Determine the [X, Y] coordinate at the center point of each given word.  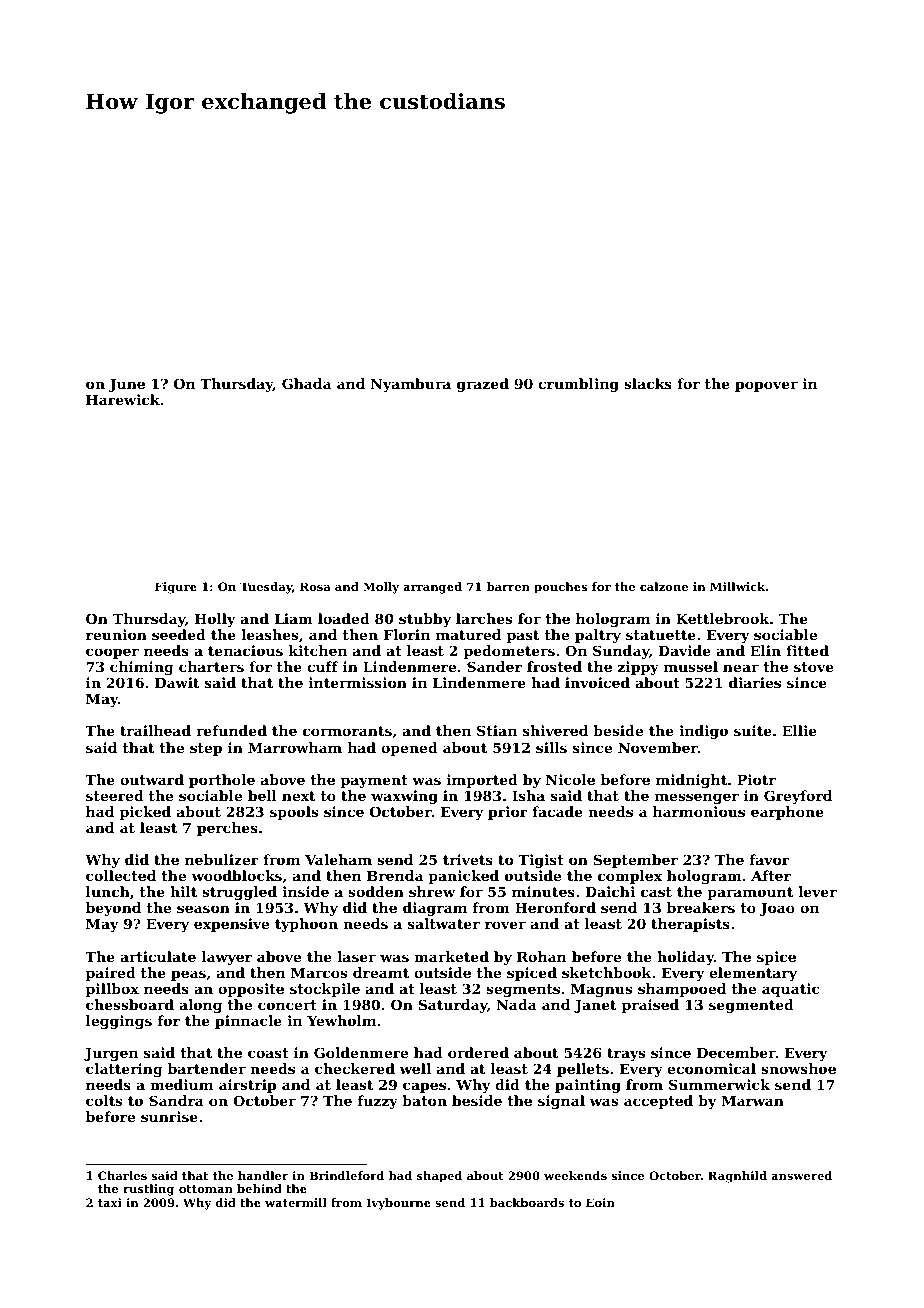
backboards [527, 1202]
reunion [116, 634]
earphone [787, 813]
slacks [648, 383]
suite [753, 730]
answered [801, 1175]
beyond [113, 909]
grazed [483, 385]
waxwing [404, 797]
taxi [110, 1202]
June [127, 385]
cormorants [347, 731]
